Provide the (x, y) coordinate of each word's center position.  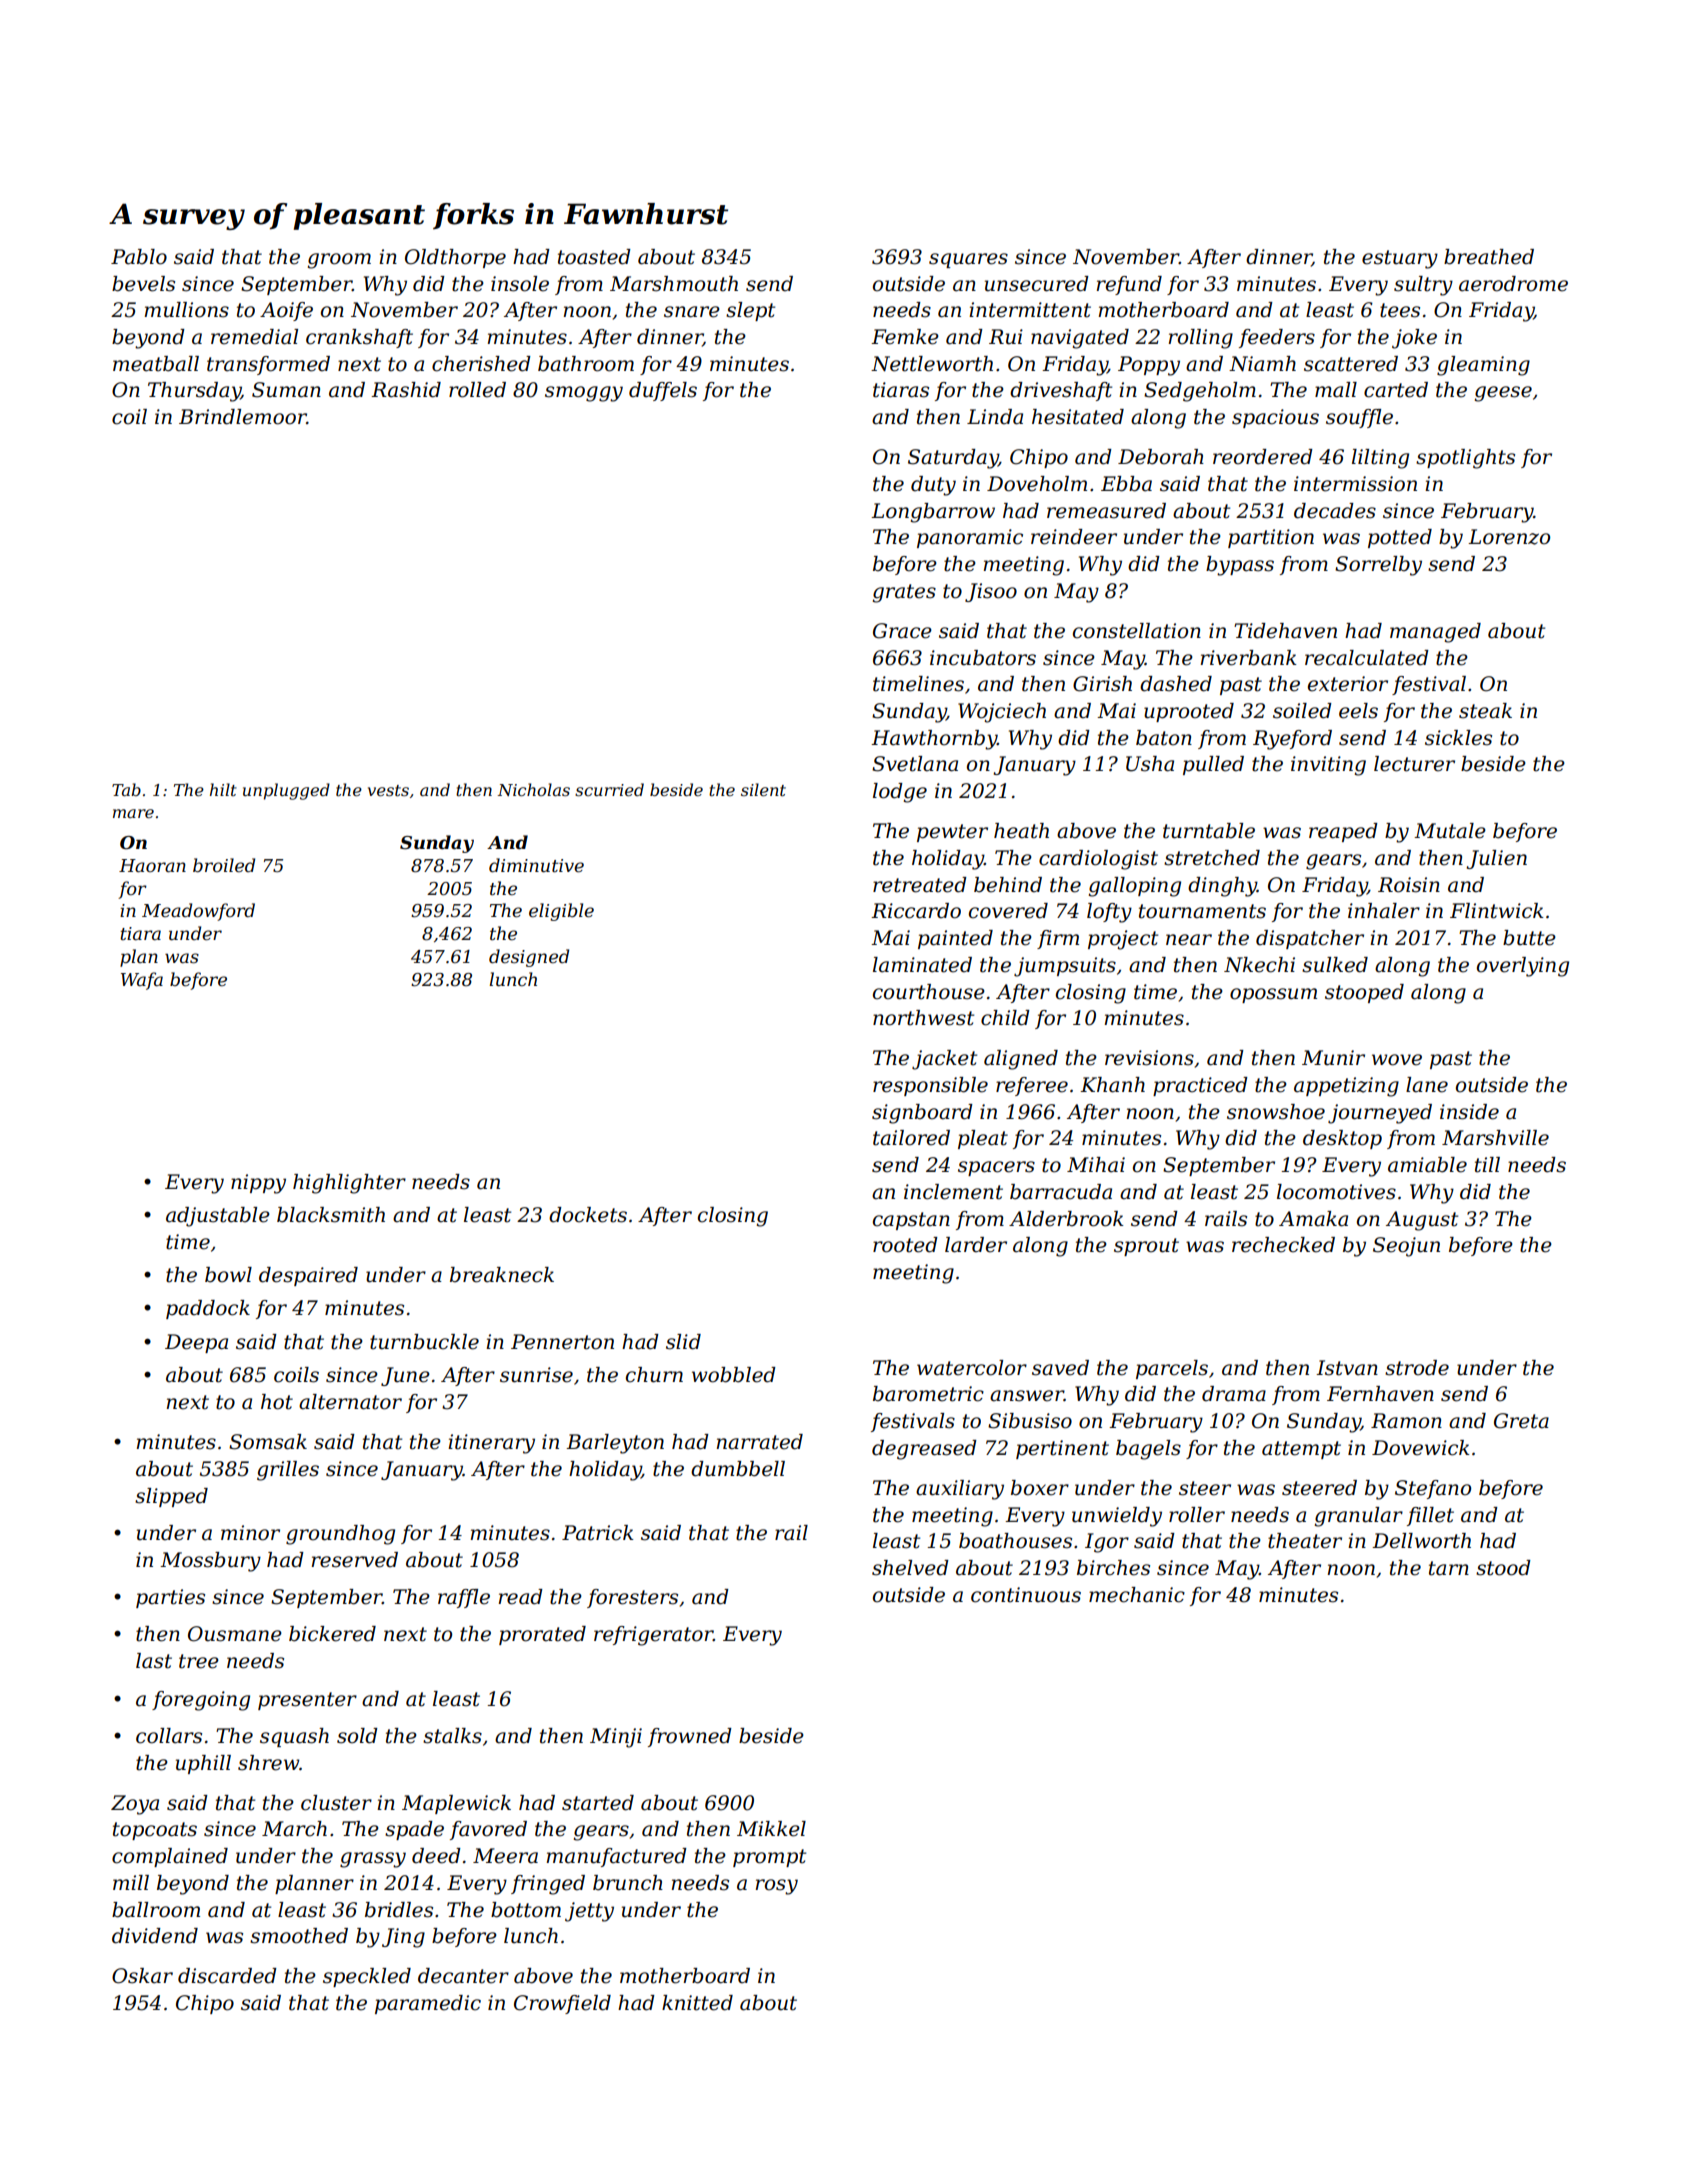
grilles (288, 1471)
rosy (776, 1887)
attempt (1301, 1450)
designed (529, 958)
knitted (697, 2003)
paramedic (428, 2004)
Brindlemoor (243, 417)
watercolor (972, 1368)
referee (1032, 1086)
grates (904, 593)
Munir (1333, 1058)
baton (1164, 738)
